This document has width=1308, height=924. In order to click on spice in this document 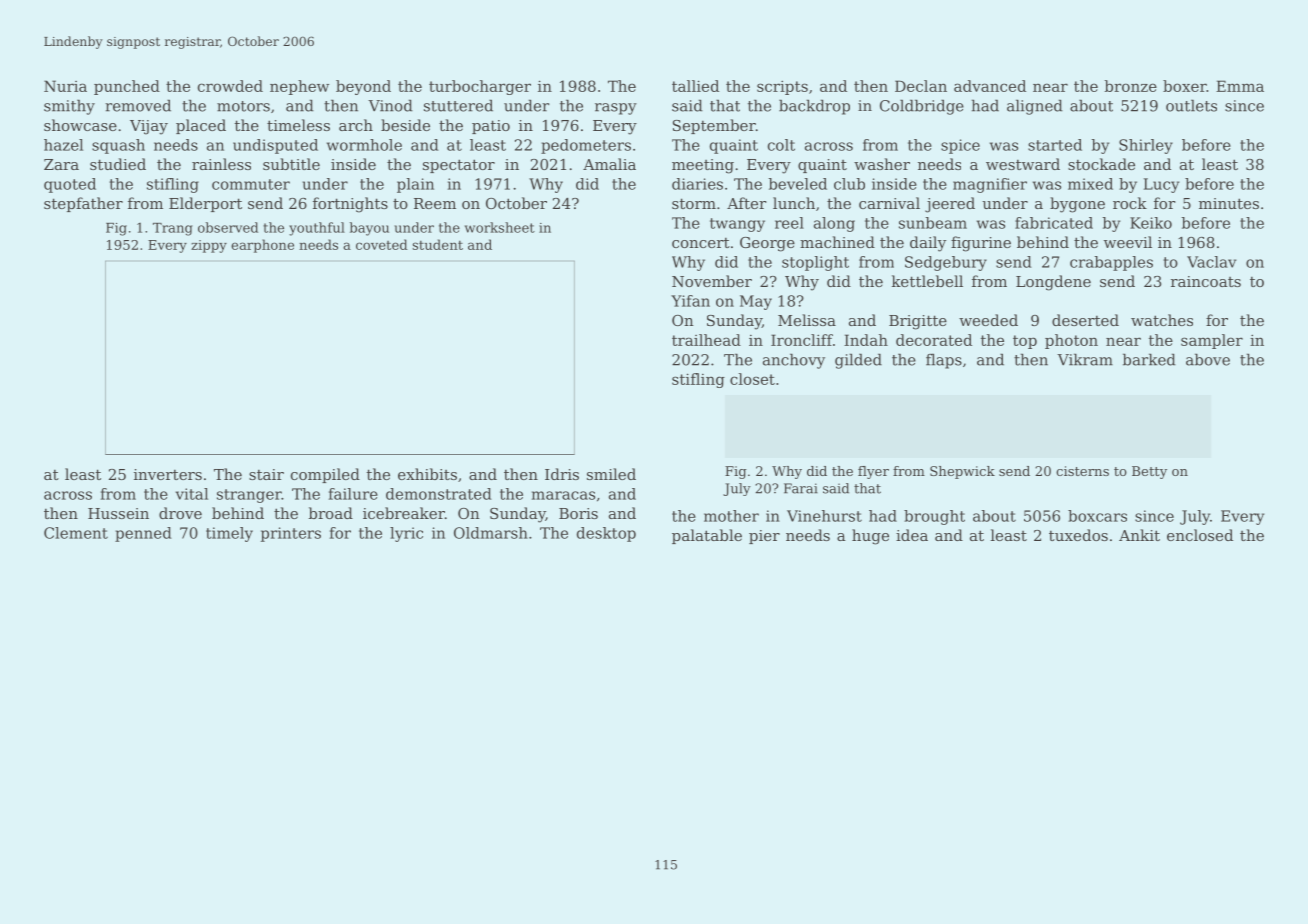, I will do `click(960, 146)`.
